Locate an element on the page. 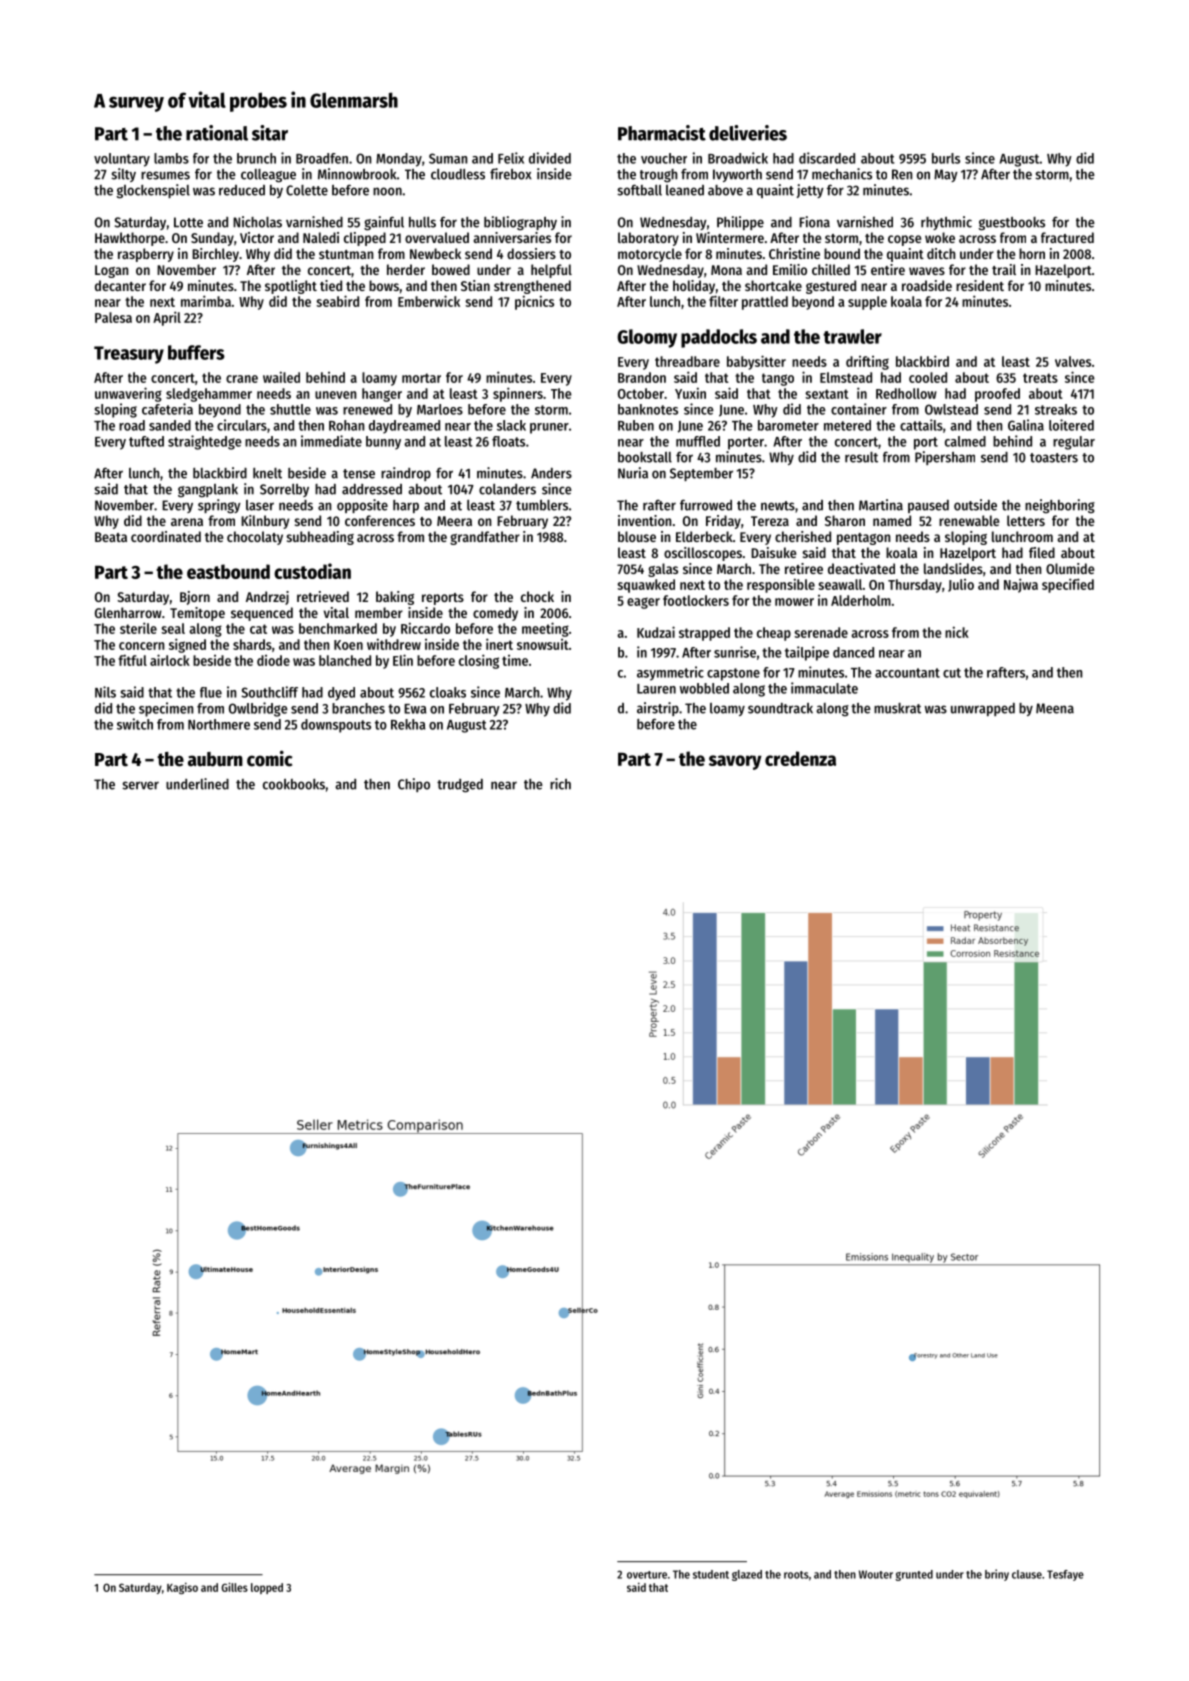  Kagiso is located at coordinates (182, 1588).
